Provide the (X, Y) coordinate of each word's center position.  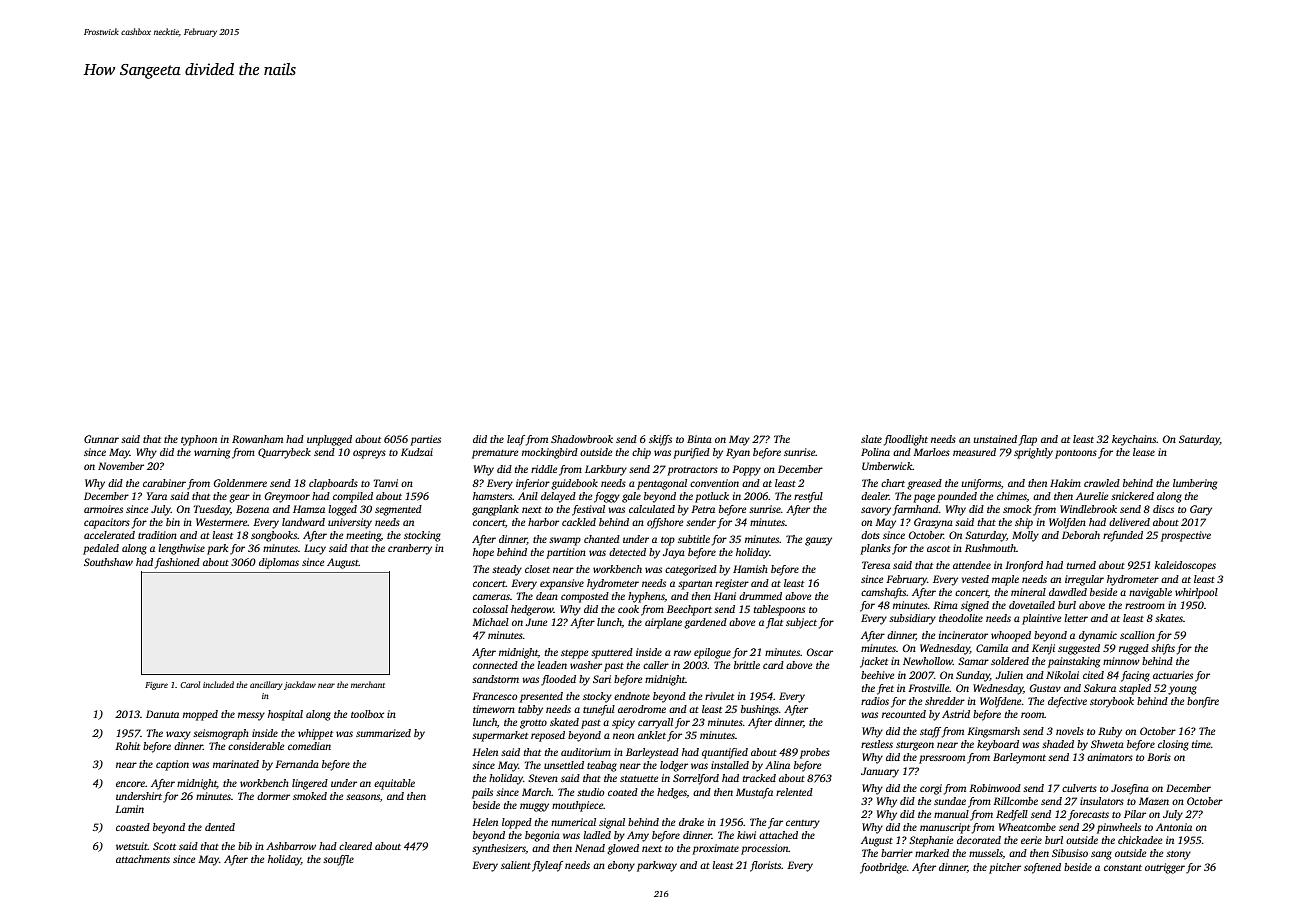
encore (130, 784)
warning (212, 453)
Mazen (1154, 801)
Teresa (876, 565)
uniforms (981, 484)
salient (516, 865)
